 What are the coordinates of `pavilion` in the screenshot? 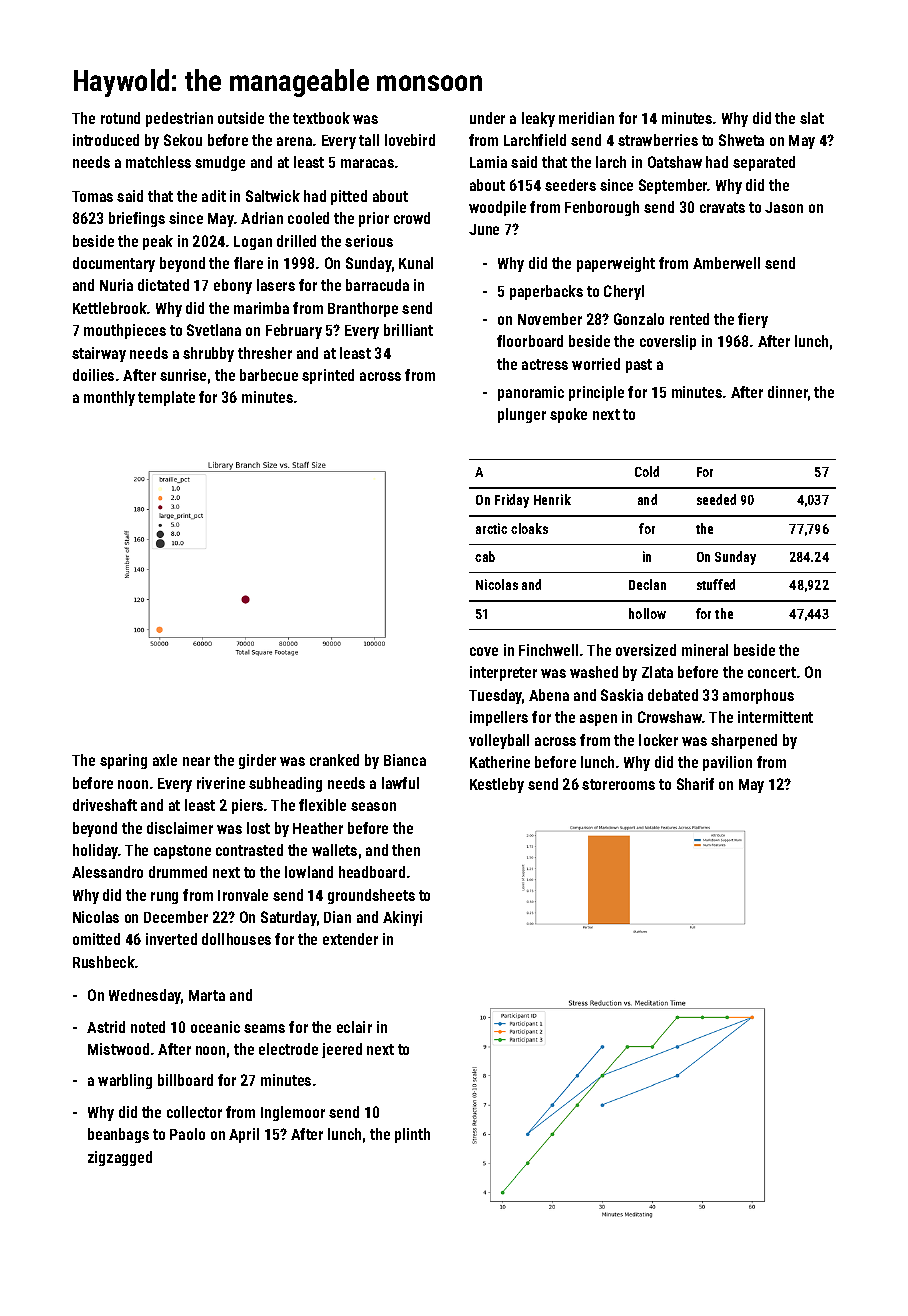 It's located at (727, 763).
